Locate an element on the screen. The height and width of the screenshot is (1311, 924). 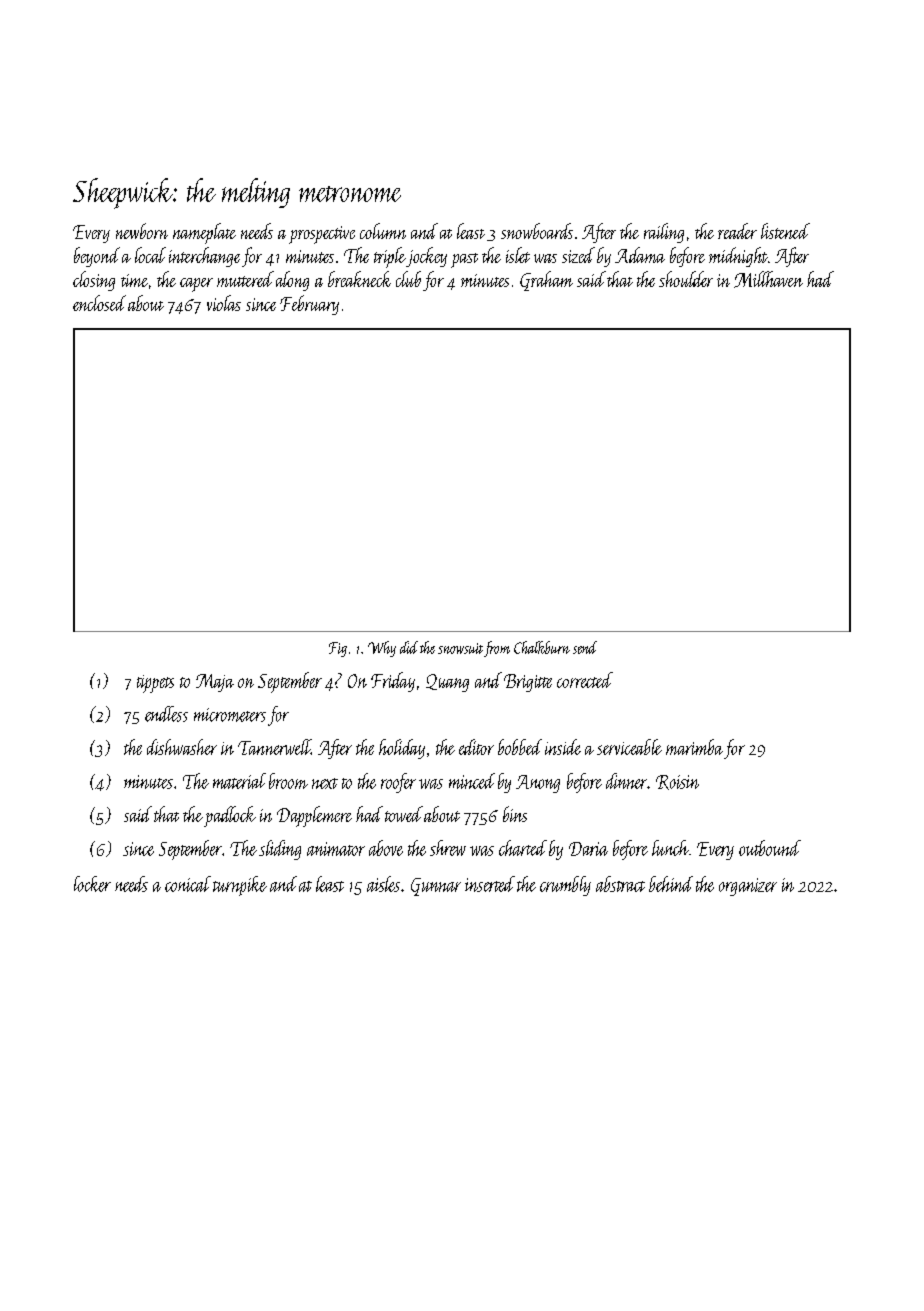
Fig is located at coordinates (338, 649).
